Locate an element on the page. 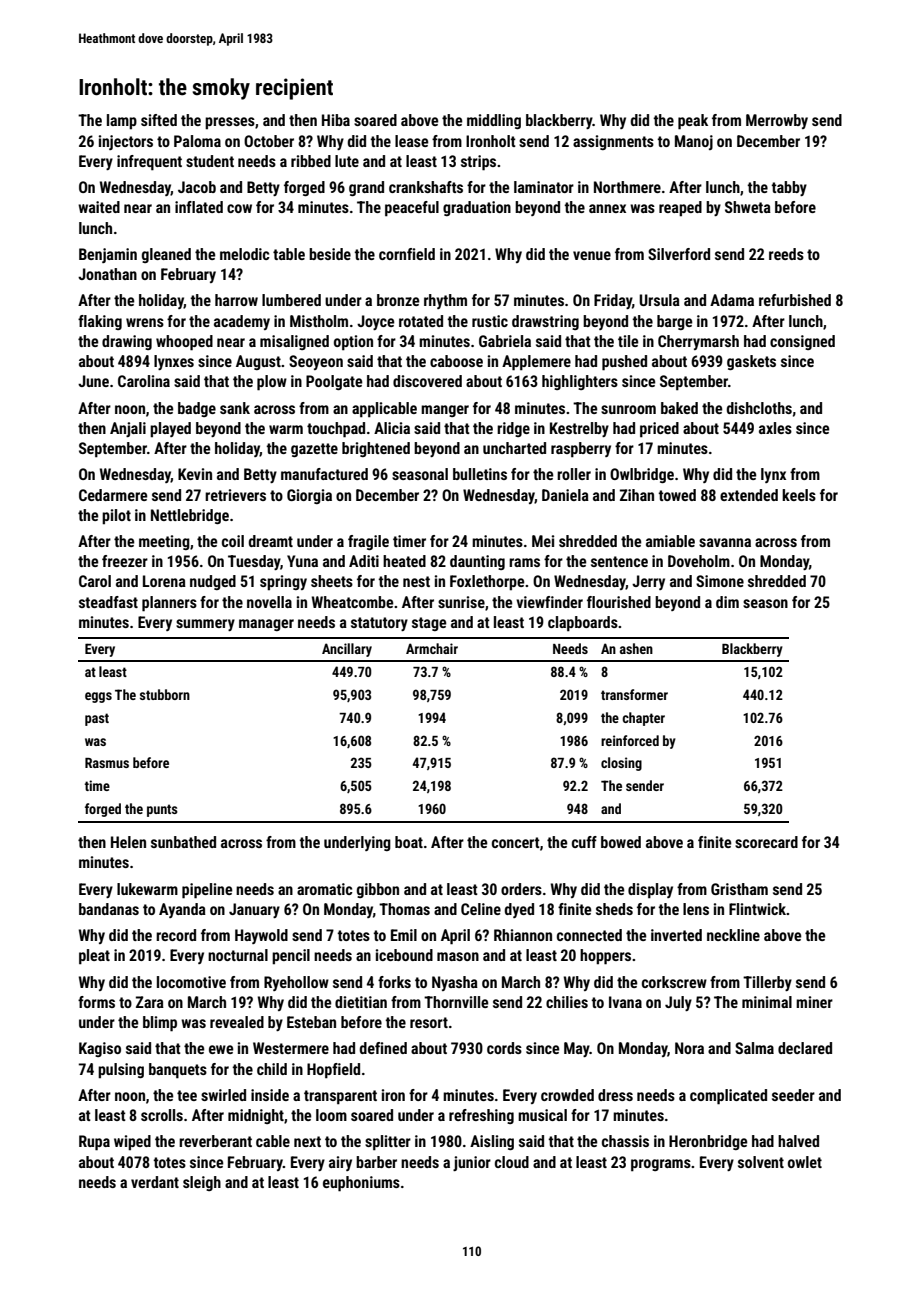 This document has width=924, height=1308. badge is located at coordinates (197, 409).
